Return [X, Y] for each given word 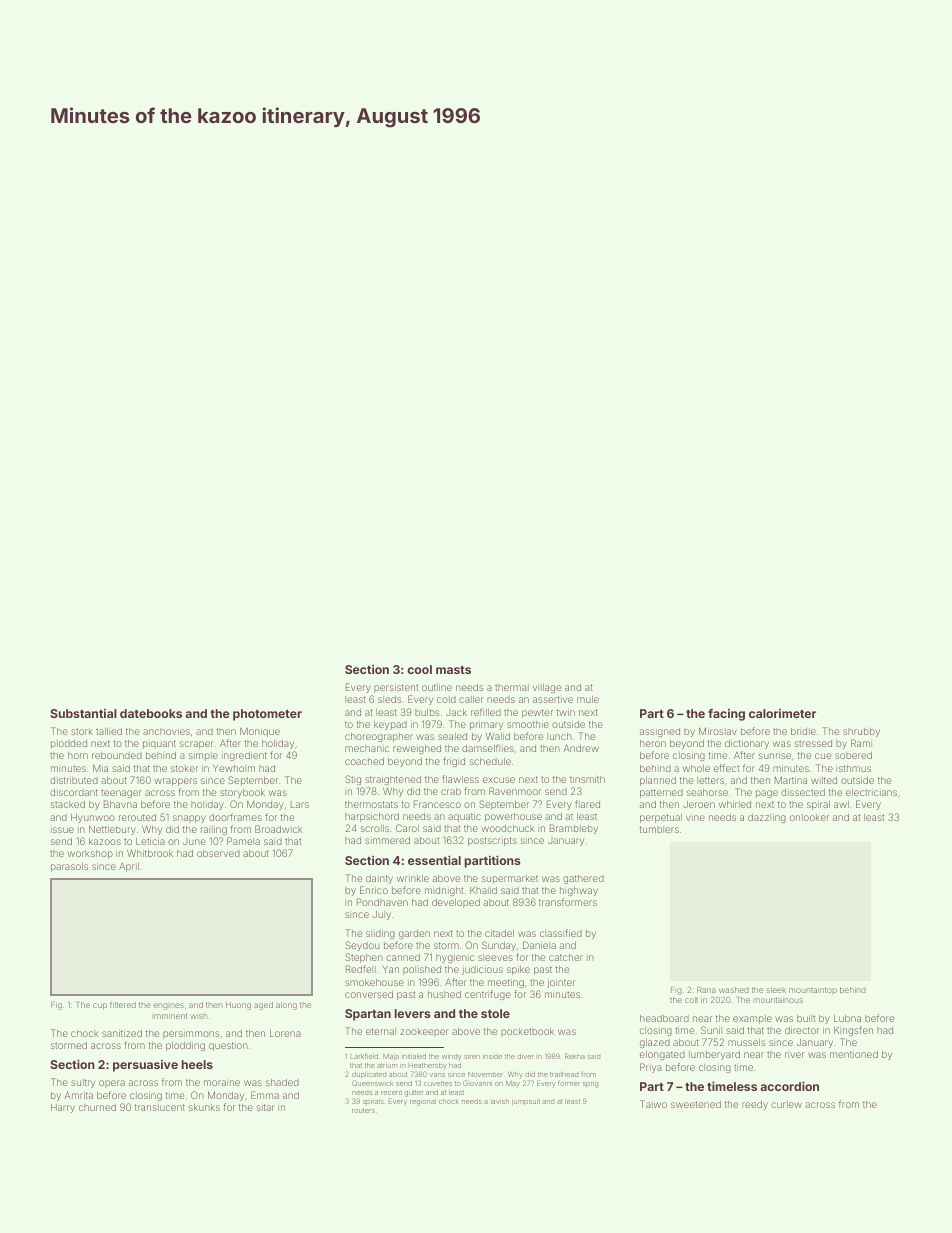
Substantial [83, 713]
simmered [387, 840]
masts [453, 670]
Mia [100, 768]
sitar [266, 1107]
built [806, 1018]
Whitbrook [150, 853]
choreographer [379, 737]
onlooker [809, 817]
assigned [660, 732]
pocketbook [527, 1032]
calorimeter [782, 713]
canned [403, 957]
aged [263, 1006]
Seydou [362, 946]
